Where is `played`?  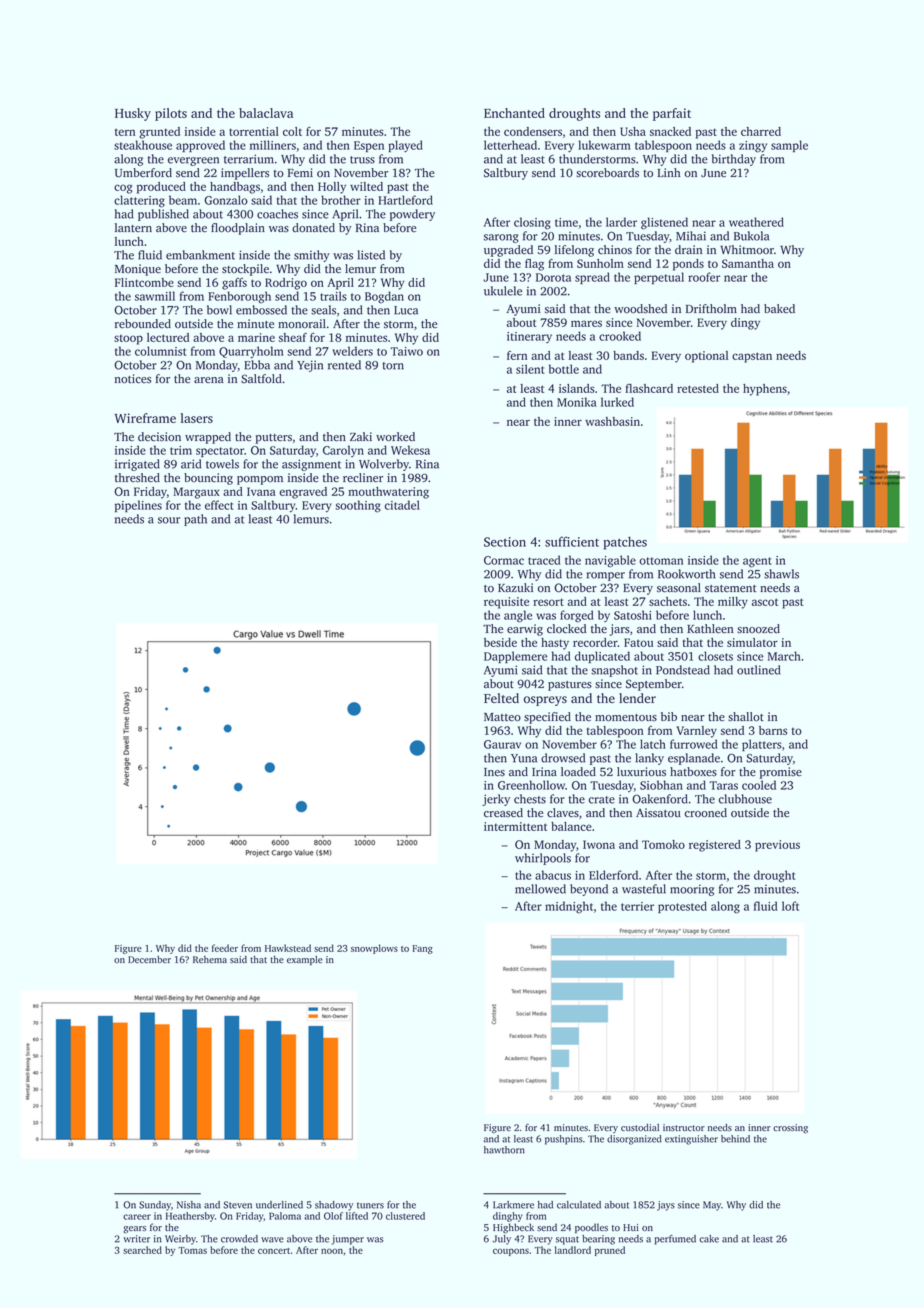 played is located at coordinates (405, 146).
